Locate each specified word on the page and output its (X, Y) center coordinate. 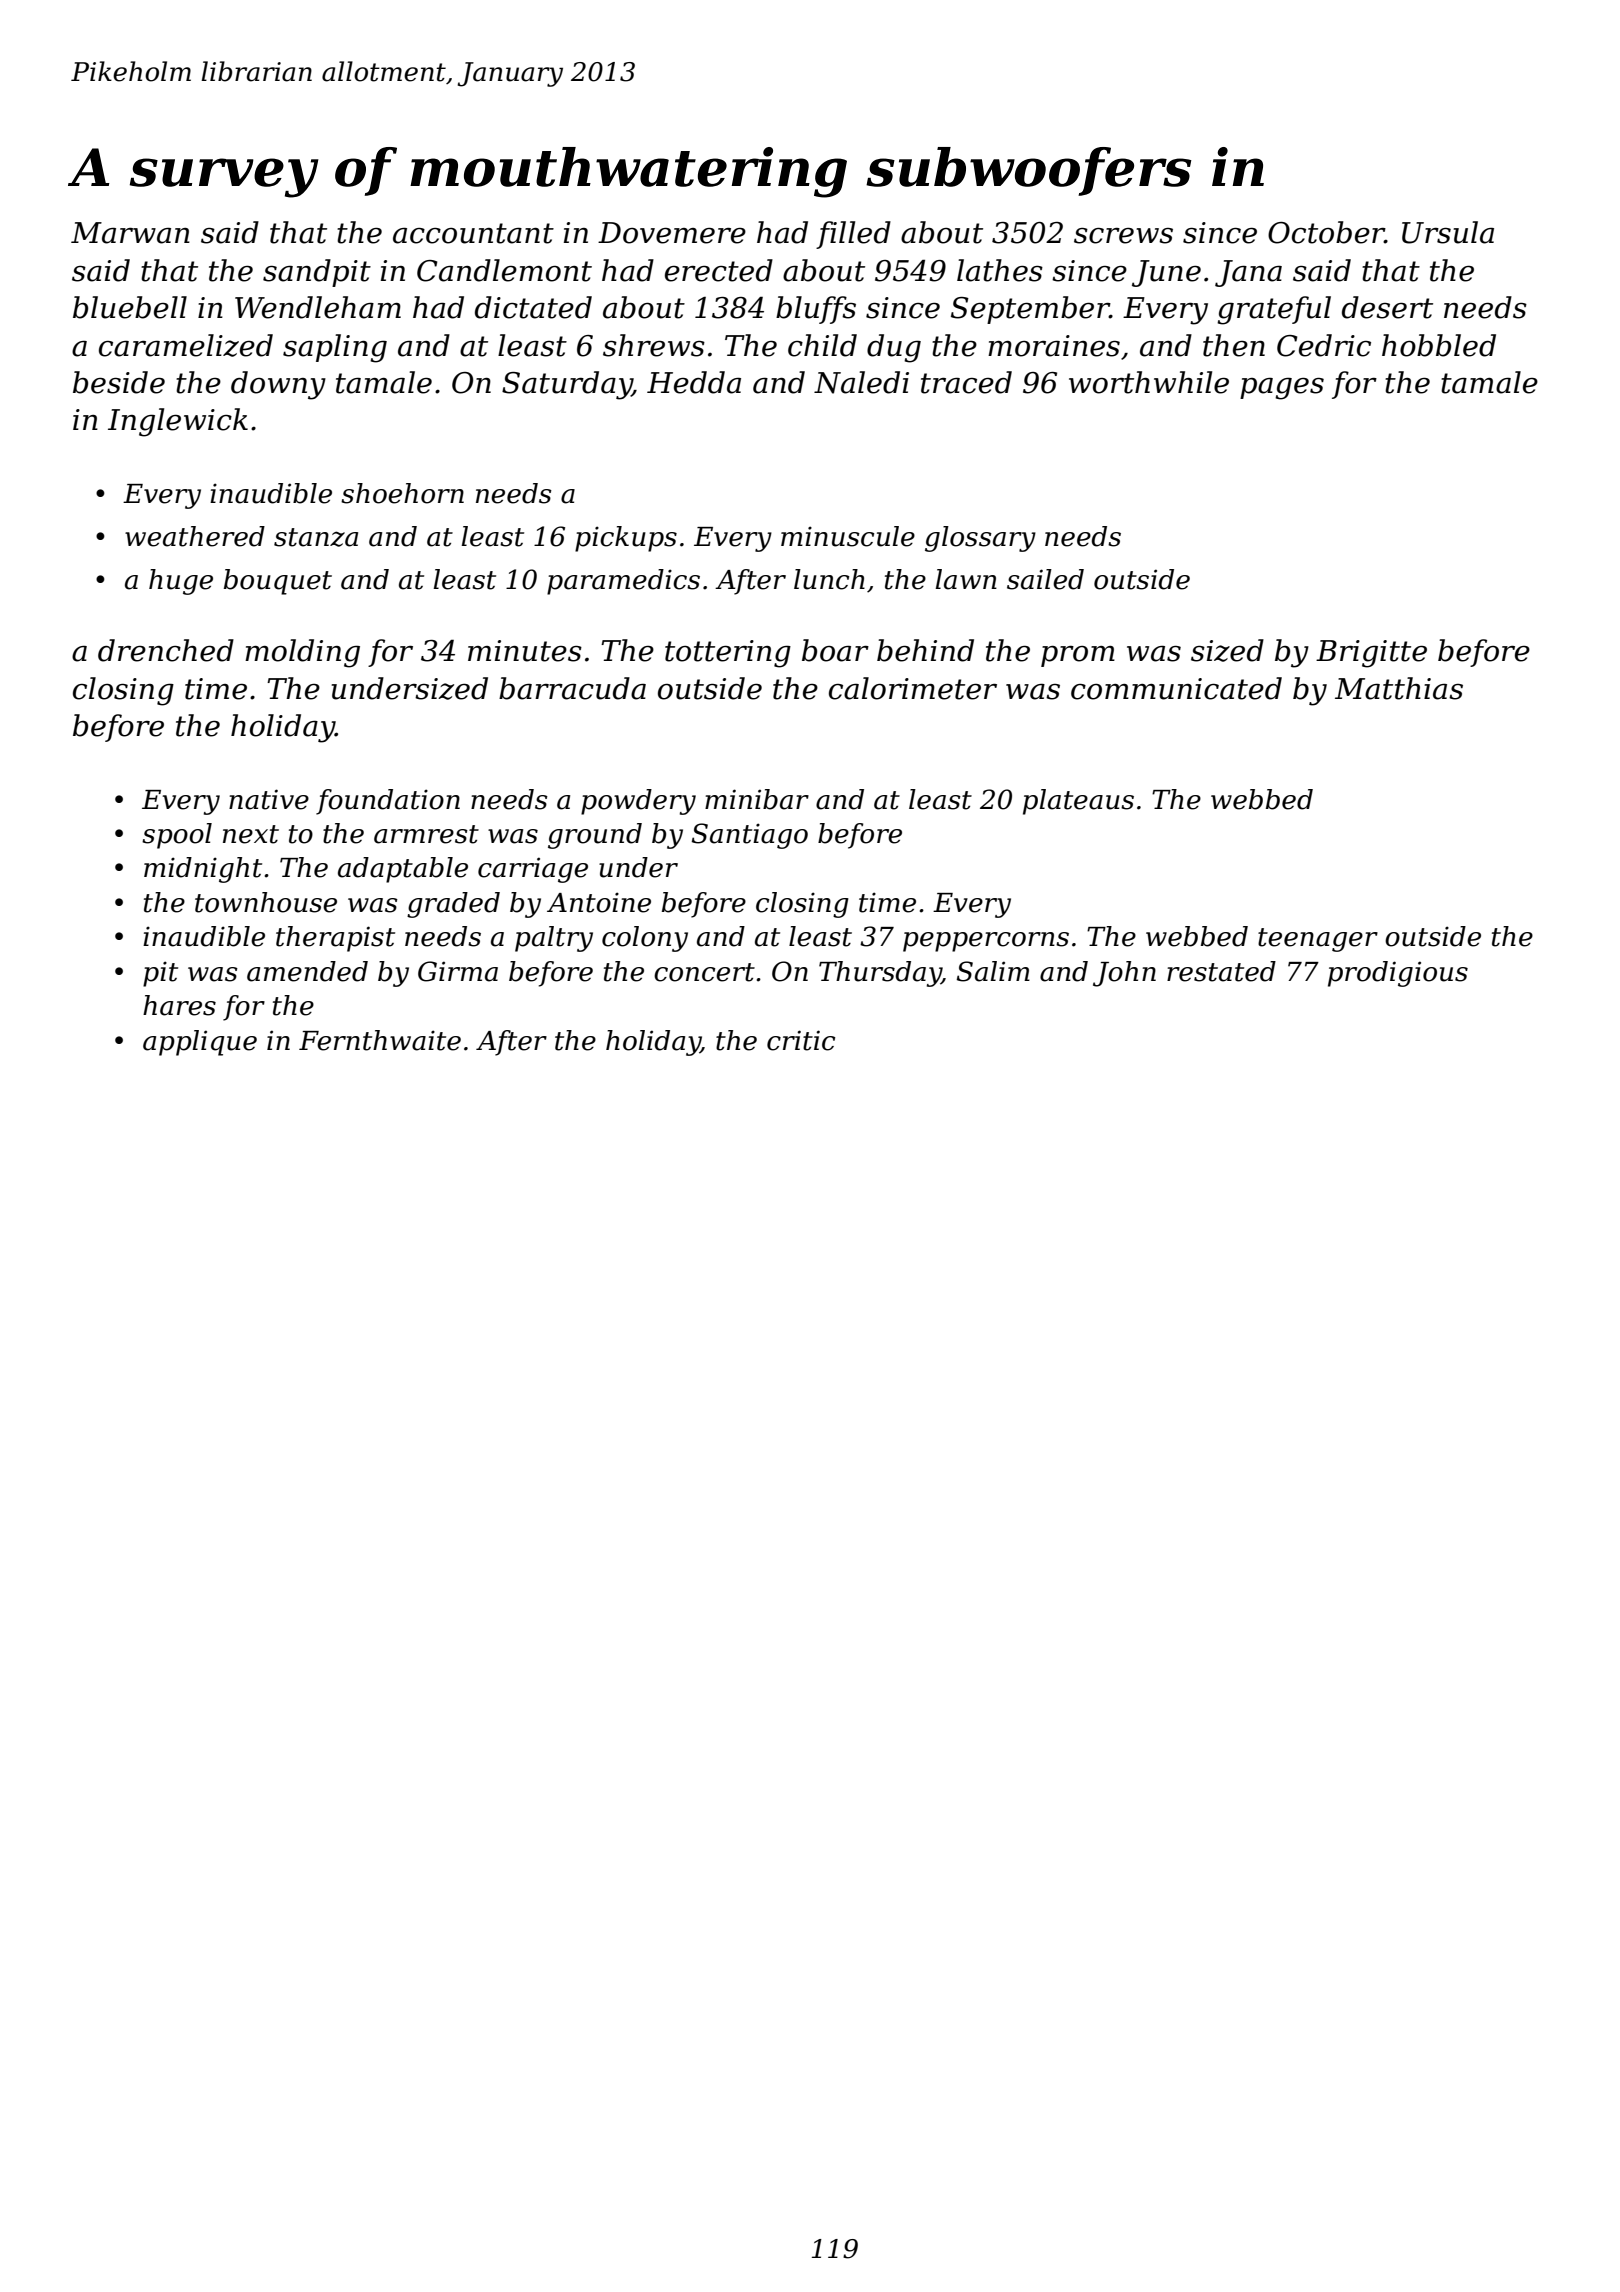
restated (1221, 971)
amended (307, 971)
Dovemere (672, 233)
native (269, 799)
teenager (1318, 940)
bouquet (278, 582)
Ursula (1448, 232)
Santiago (750, 836)
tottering (728, 654)
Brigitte (1371, 654)
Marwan (130, 233)
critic (801, 1040)
